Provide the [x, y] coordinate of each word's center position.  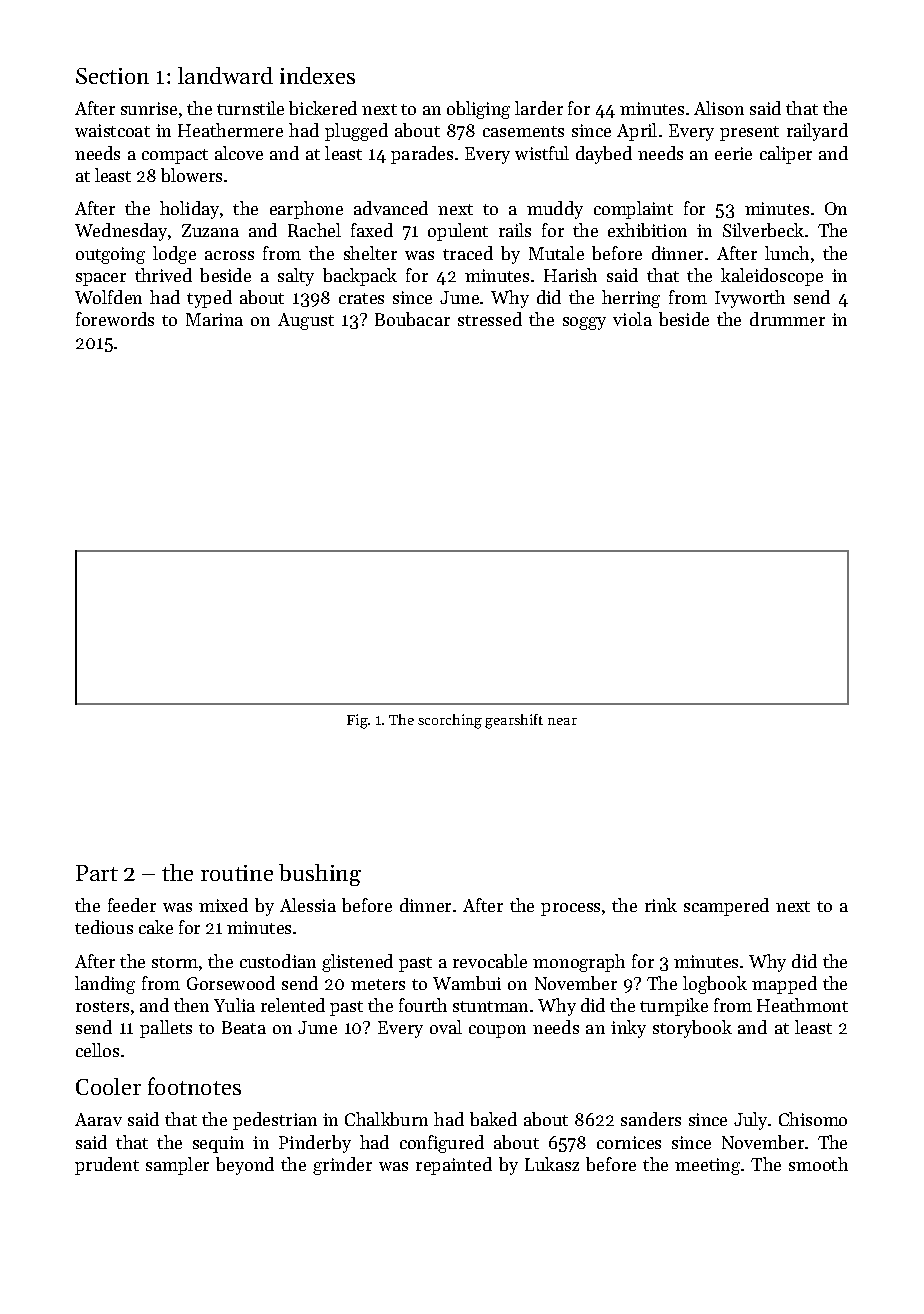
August [306, 321]
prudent [107, 1166]
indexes [317, 75]
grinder [342, 1166]
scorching [450, 721]
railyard [817, 132]
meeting [707, 1166]
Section [112, 76]
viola [632, 319]
